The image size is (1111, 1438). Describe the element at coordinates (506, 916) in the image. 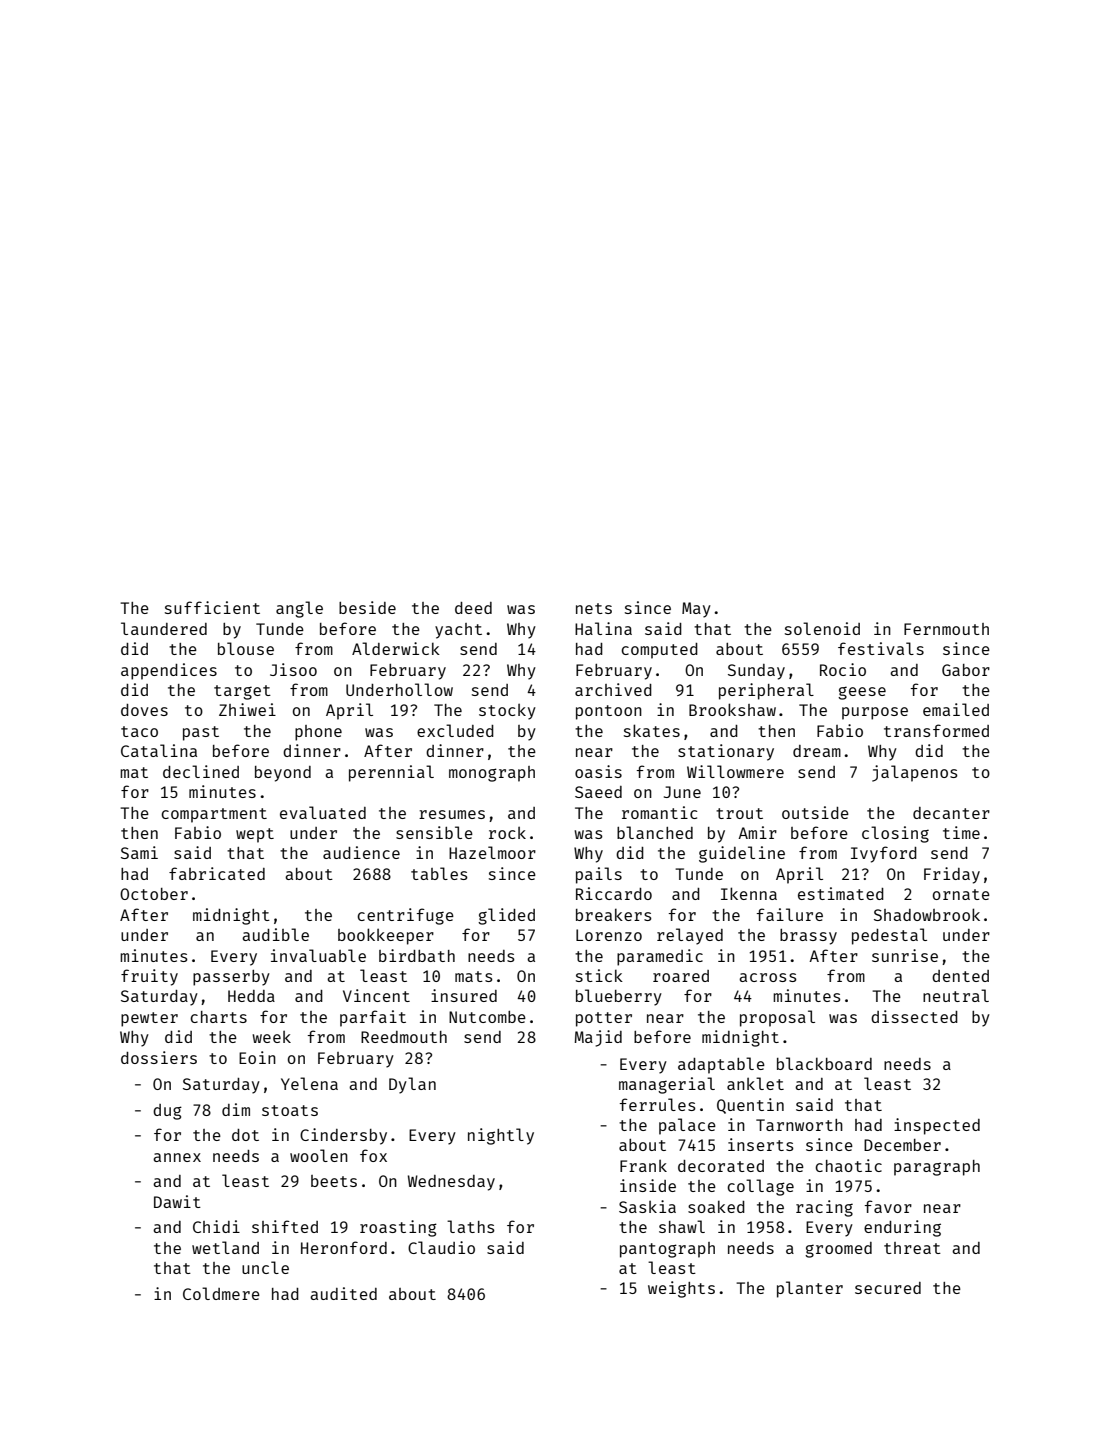

I see `glided` at that location.
